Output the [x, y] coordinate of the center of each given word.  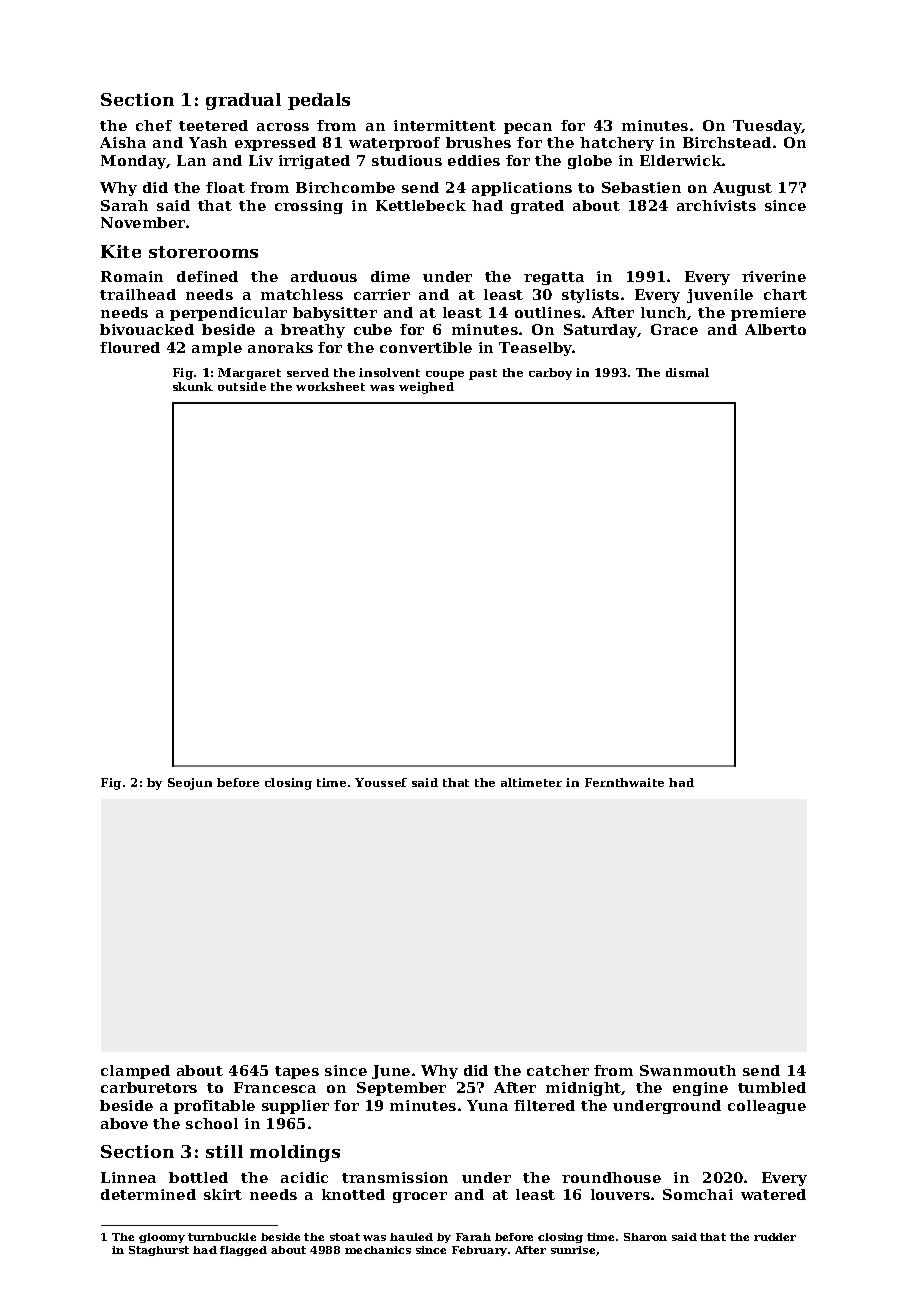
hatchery [617, 144]
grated [537, 207]
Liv [261, 160]
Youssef [381, 782]
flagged [243, 1251]
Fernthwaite [624, 782]
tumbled [772, 1087]
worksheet [330, 386]
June [391, 1072]
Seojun [190, 784]
